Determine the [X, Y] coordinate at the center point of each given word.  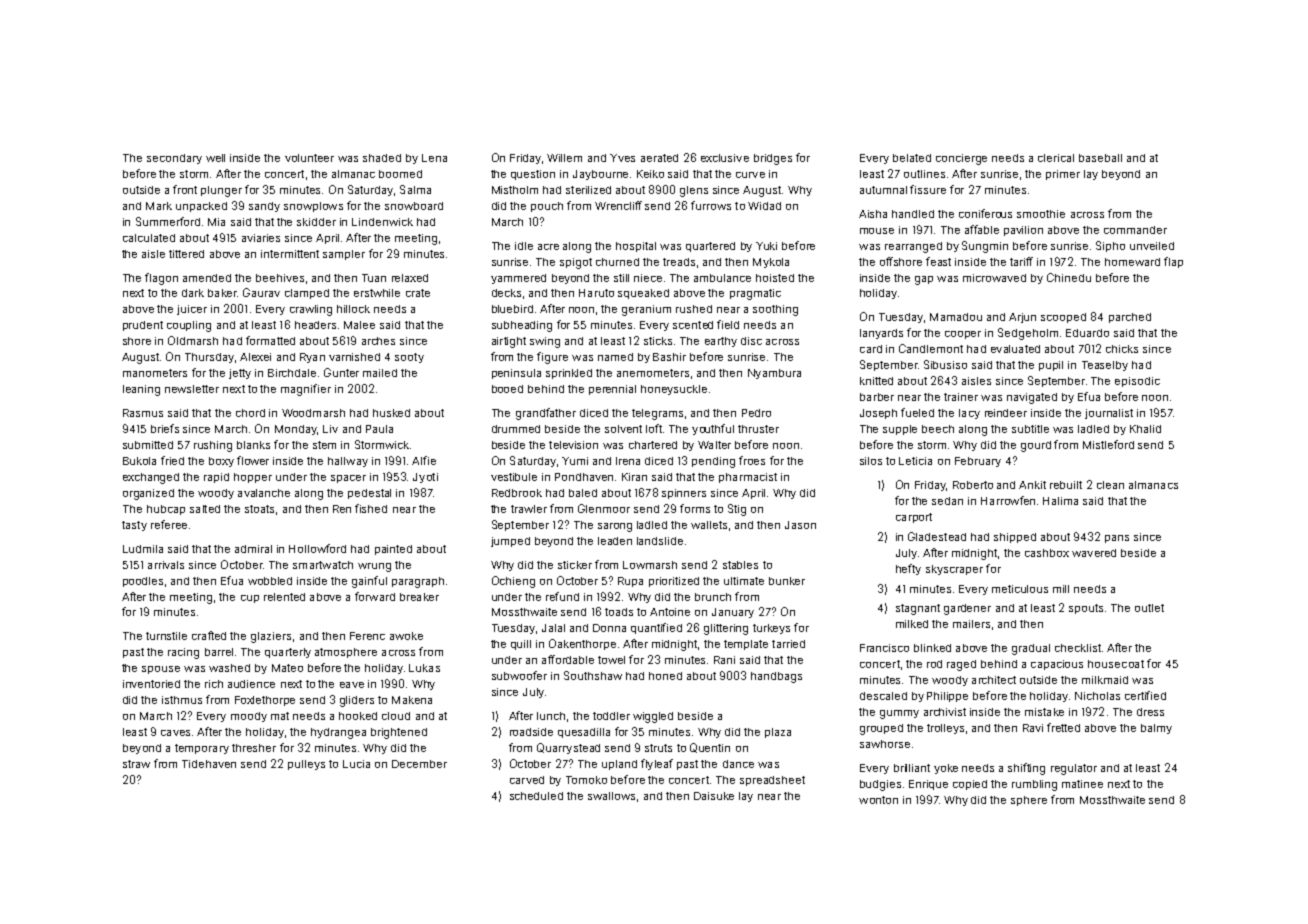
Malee [359, 325]
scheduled [536, 796]
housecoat [1116, 664]
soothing [775, 310]
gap [924, 280]
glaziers [271, 637]
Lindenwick [382, 222]
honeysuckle [674, 390]
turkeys [771, 629]
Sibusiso [945, 364]
